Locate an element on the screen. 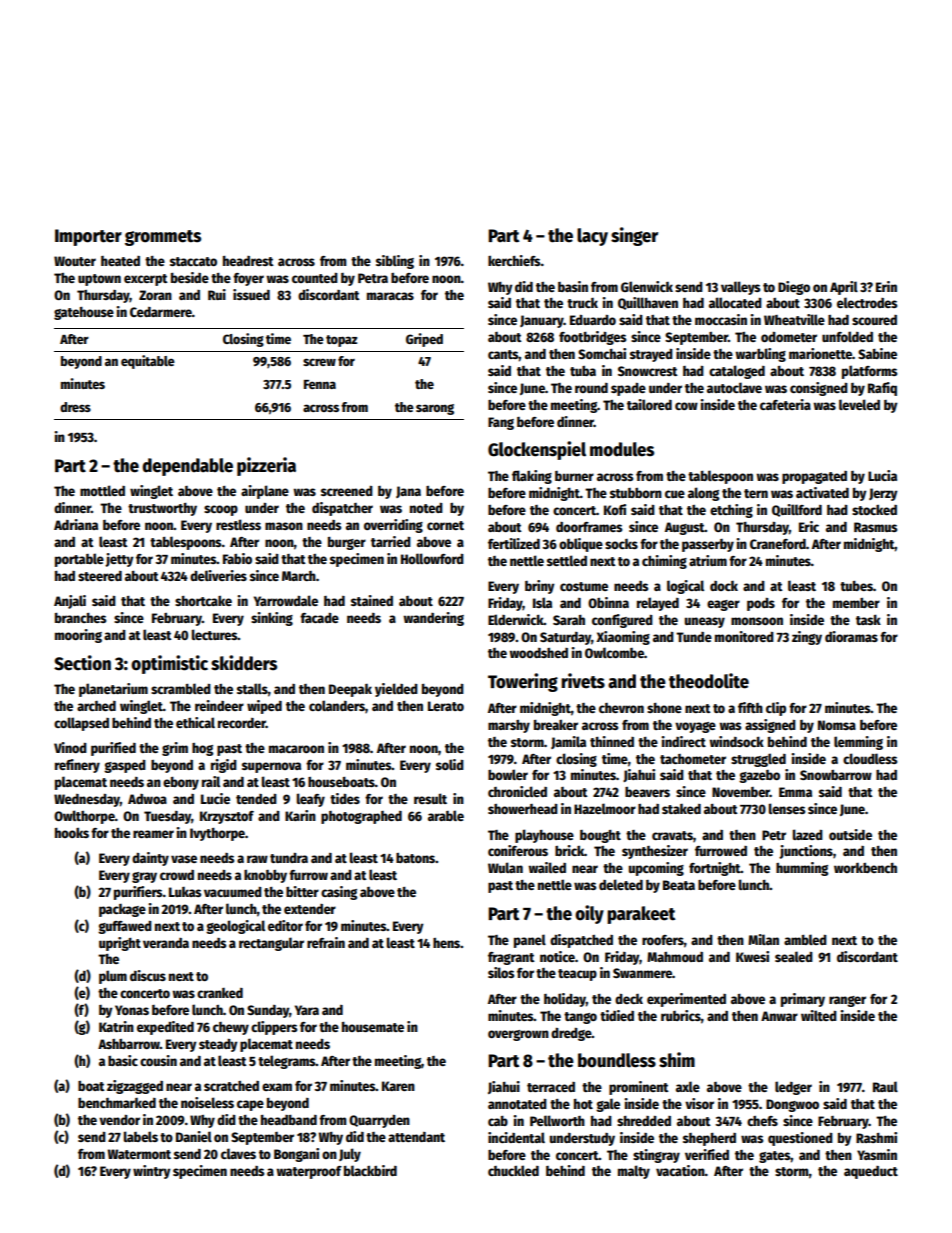 This screenshot has height=1233, width=952. Ivythorpe is located at coordinates (217, 834).
